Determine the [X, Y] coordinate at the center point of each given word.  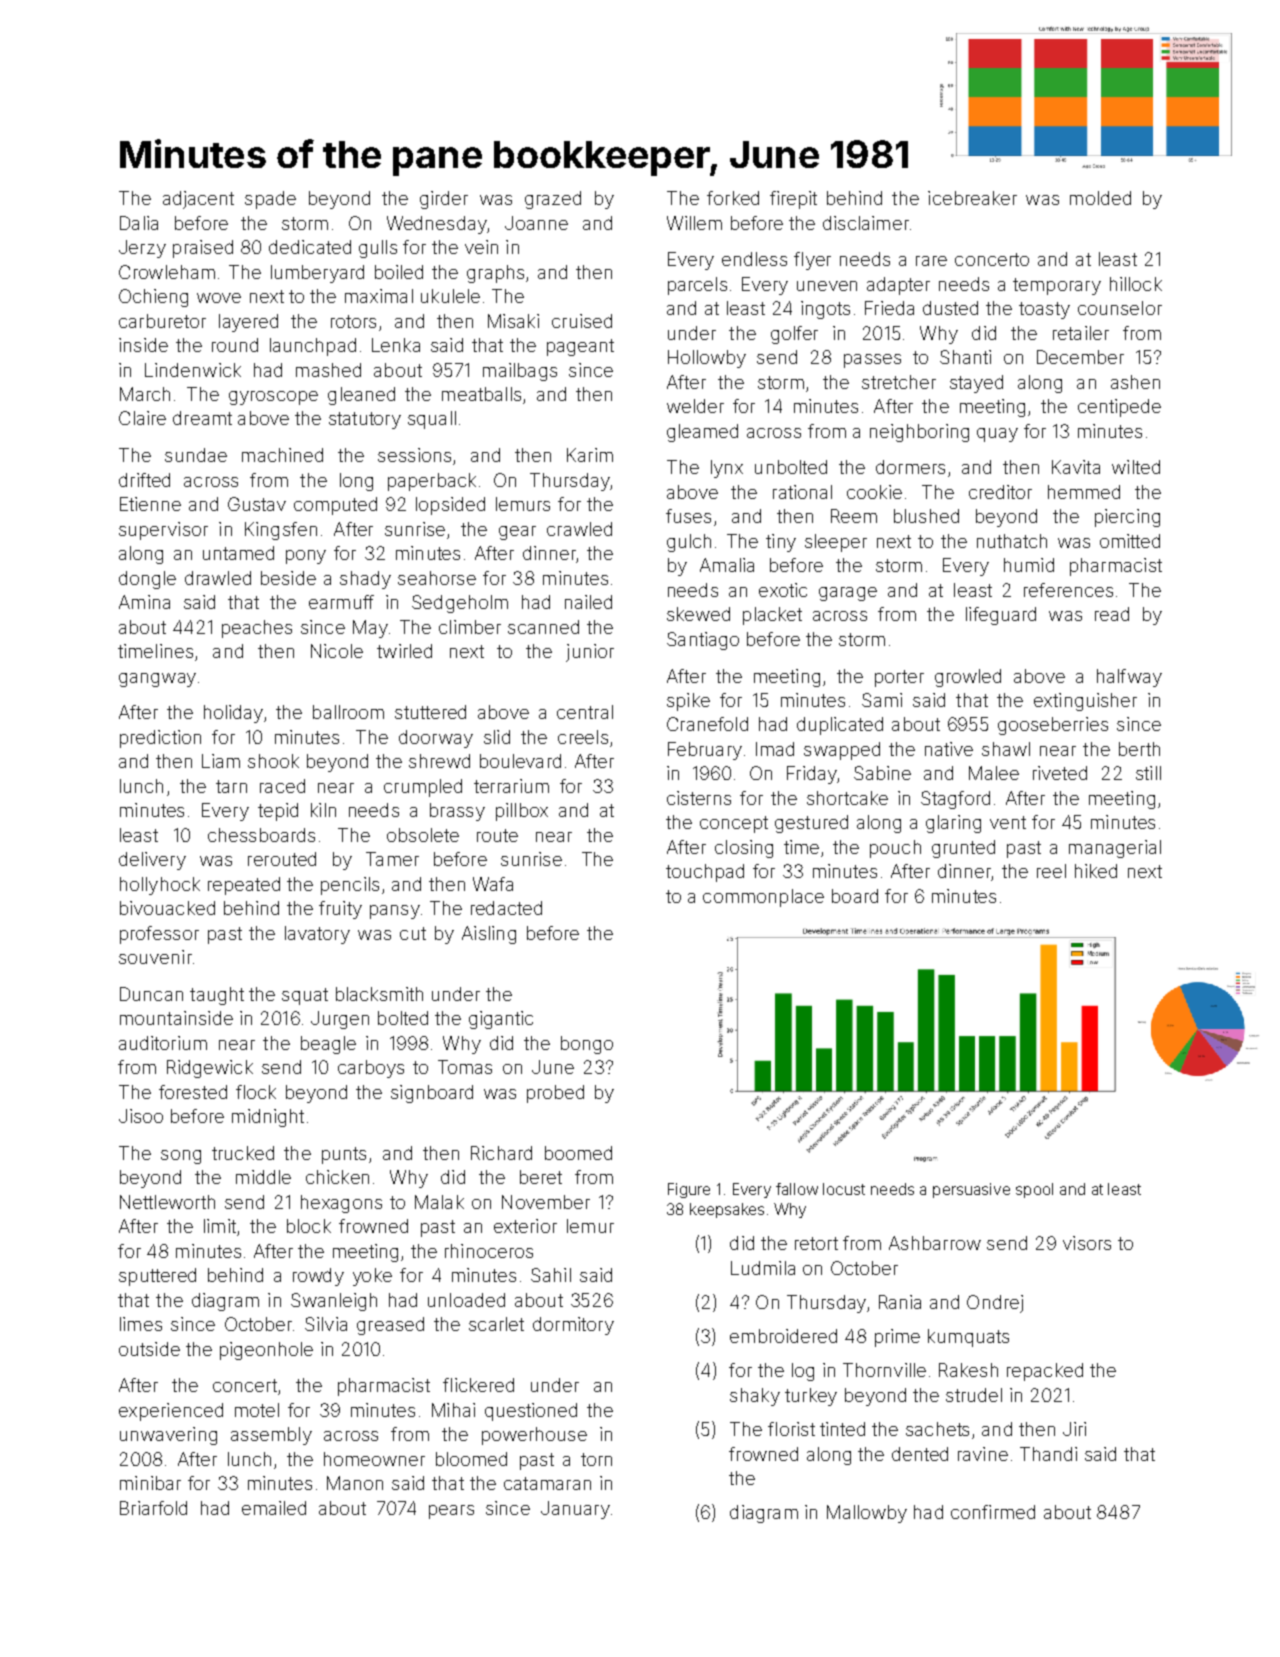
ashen [1135, 382]
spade [270, 200]
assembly [271, 1436]
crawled [579, 529]
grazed [553, 200]
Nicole [337, 651]
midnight [268, 1118]
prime [897, 1338]
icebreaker [972, 198]
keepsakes [727, 1210]
